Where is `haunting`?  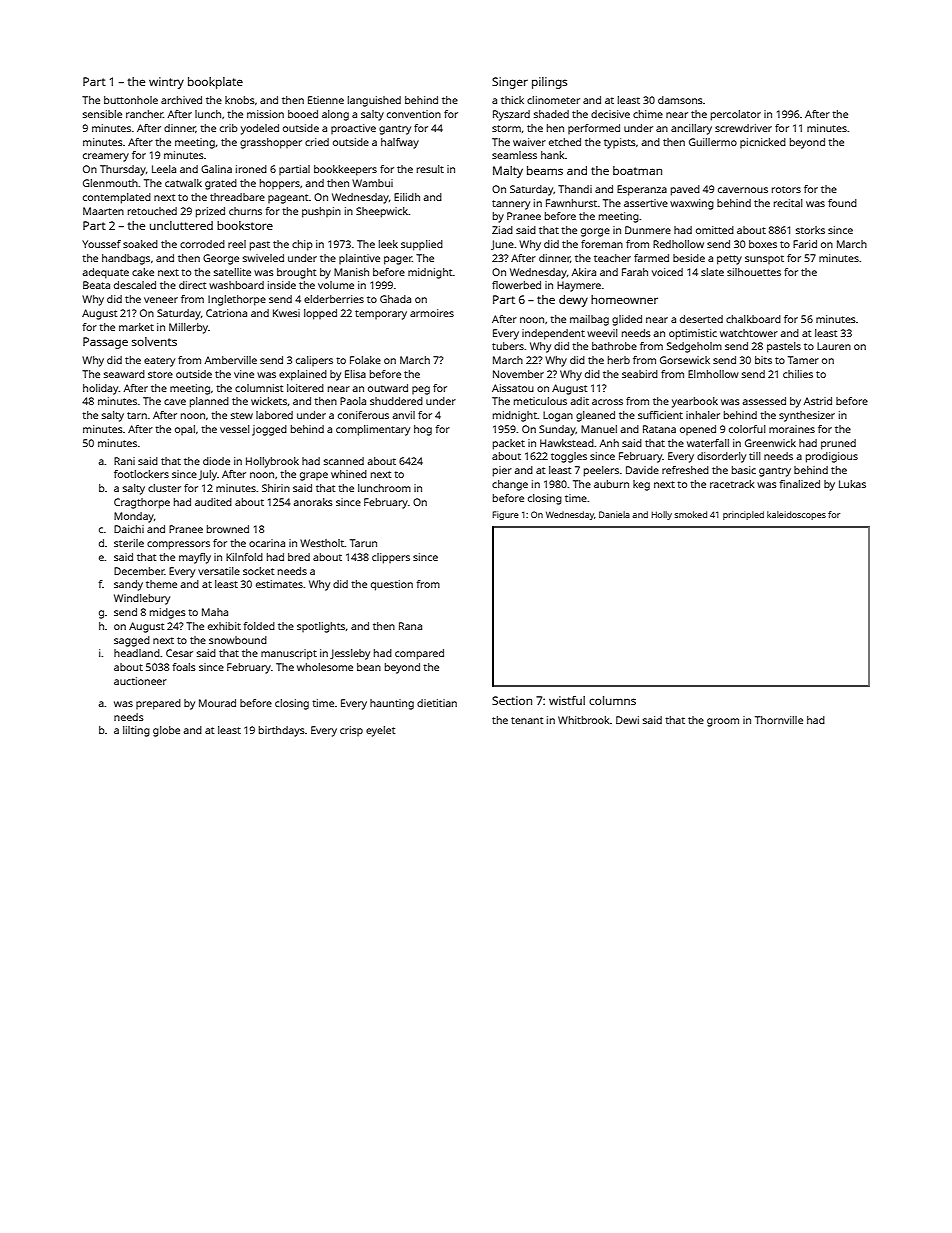
haunting is located at coordinates (392, 704).
